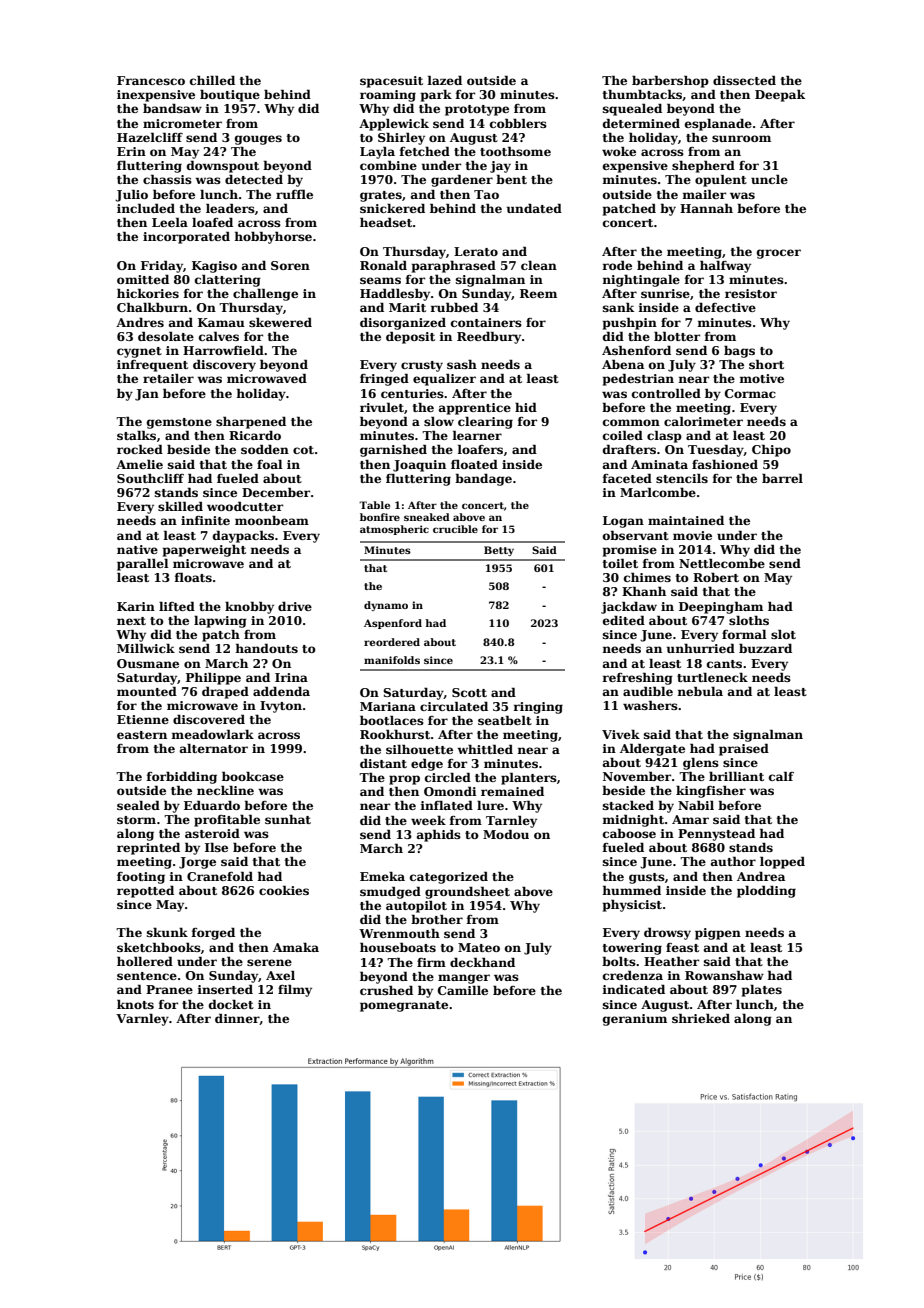  I want to click on manifolds, so click(392, 660).
